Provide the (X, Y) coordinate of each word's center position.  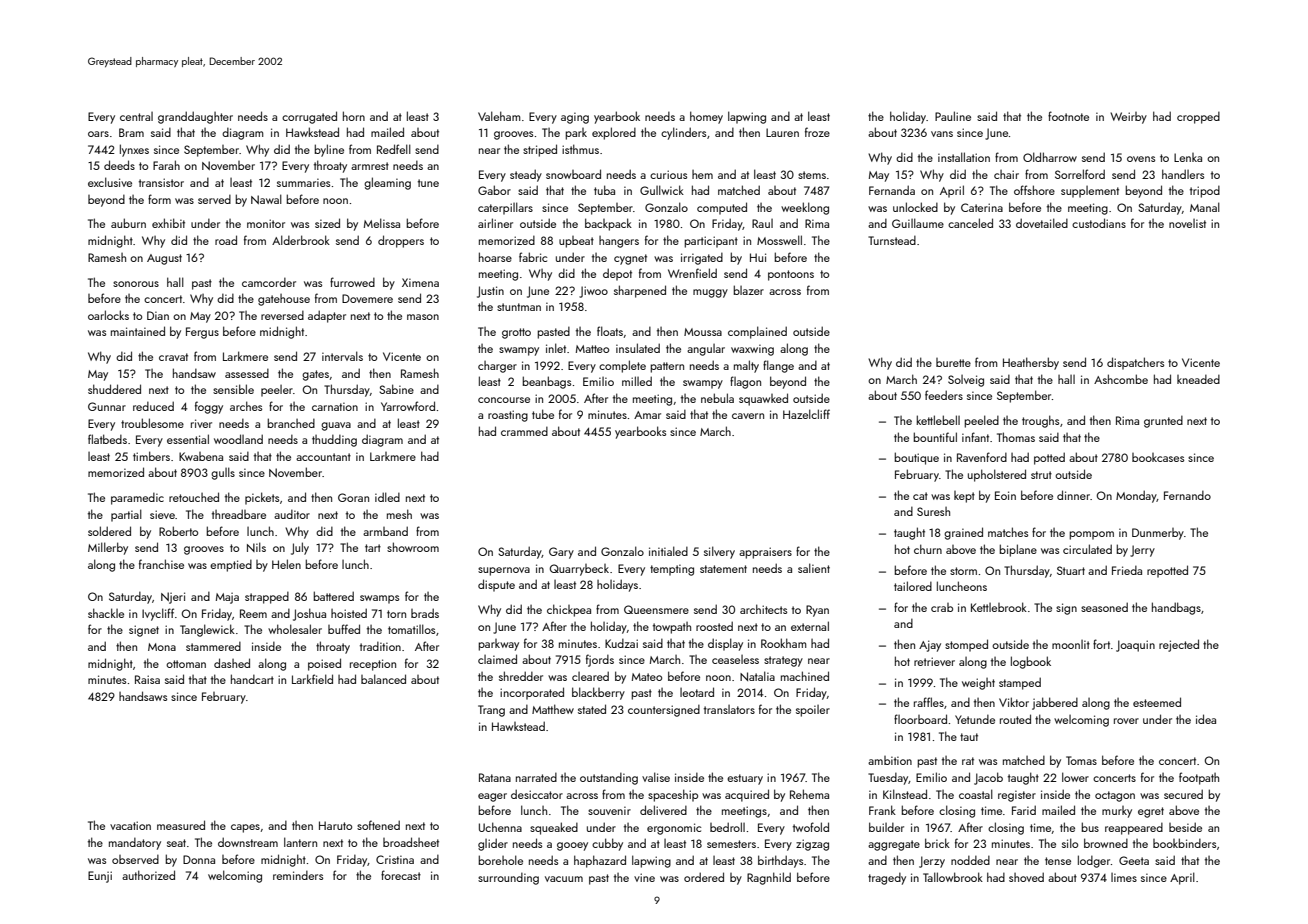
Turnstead (892, 240)
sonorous (136, 284)
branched (291, 423)
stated (592, 709)
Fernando (1187, 495)
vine (644, 877)
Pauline (953, 116)
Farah (166, 165)
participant (711, 242)
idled (387, 497)
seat (176, 843)
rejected (1179, 645)
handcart (252, 679)
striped (540, 150)
